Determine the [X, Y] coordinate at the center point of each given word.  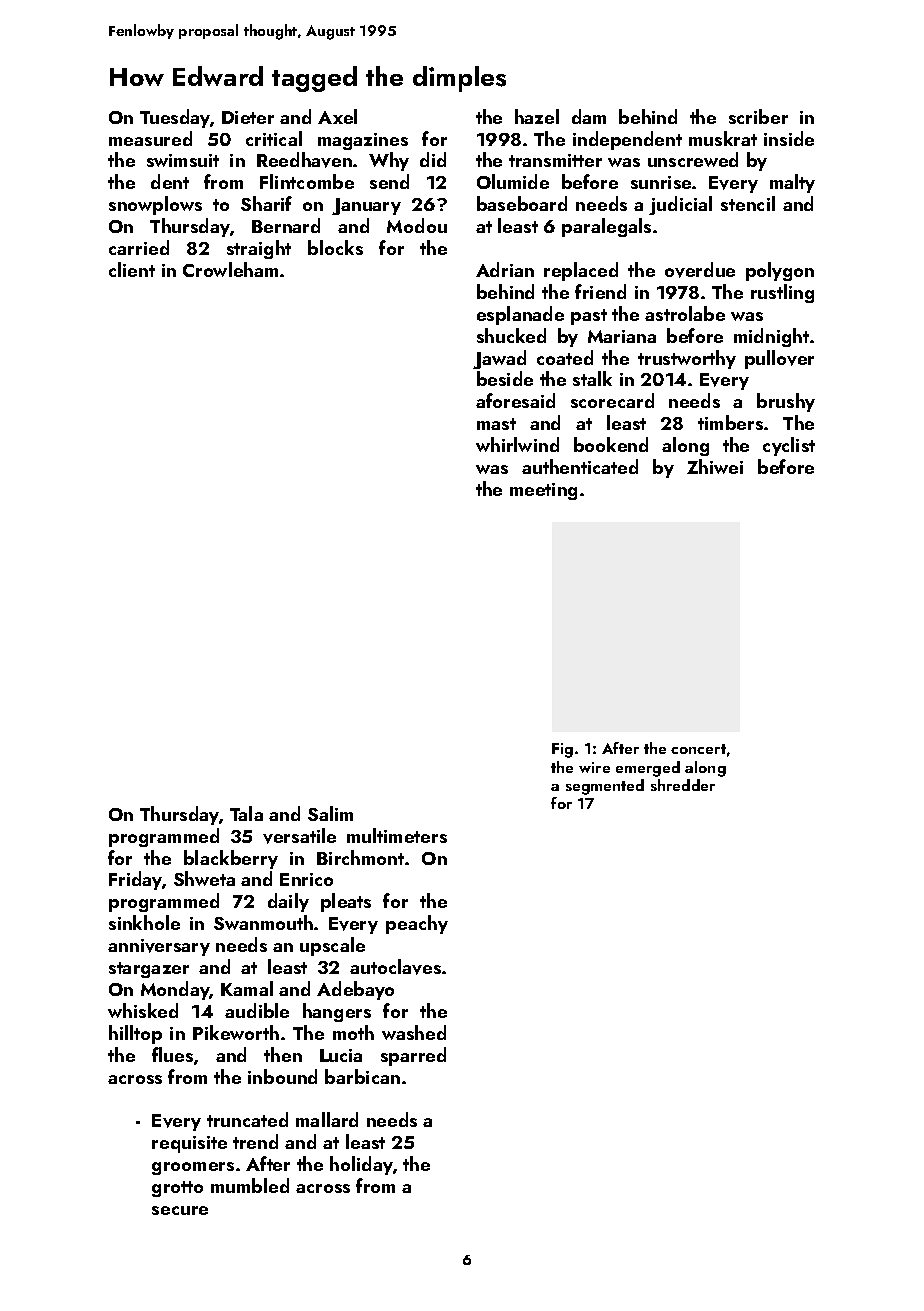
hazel [537, 116]
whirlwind [517, 444]
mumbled [250, 1185]
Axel [337, 116]
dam [589, 116]
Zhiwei [715, 466]
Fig [562, 750]
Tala [246, 813]
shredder [683, 785]
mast [496, 424]
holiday [361, 1165]
